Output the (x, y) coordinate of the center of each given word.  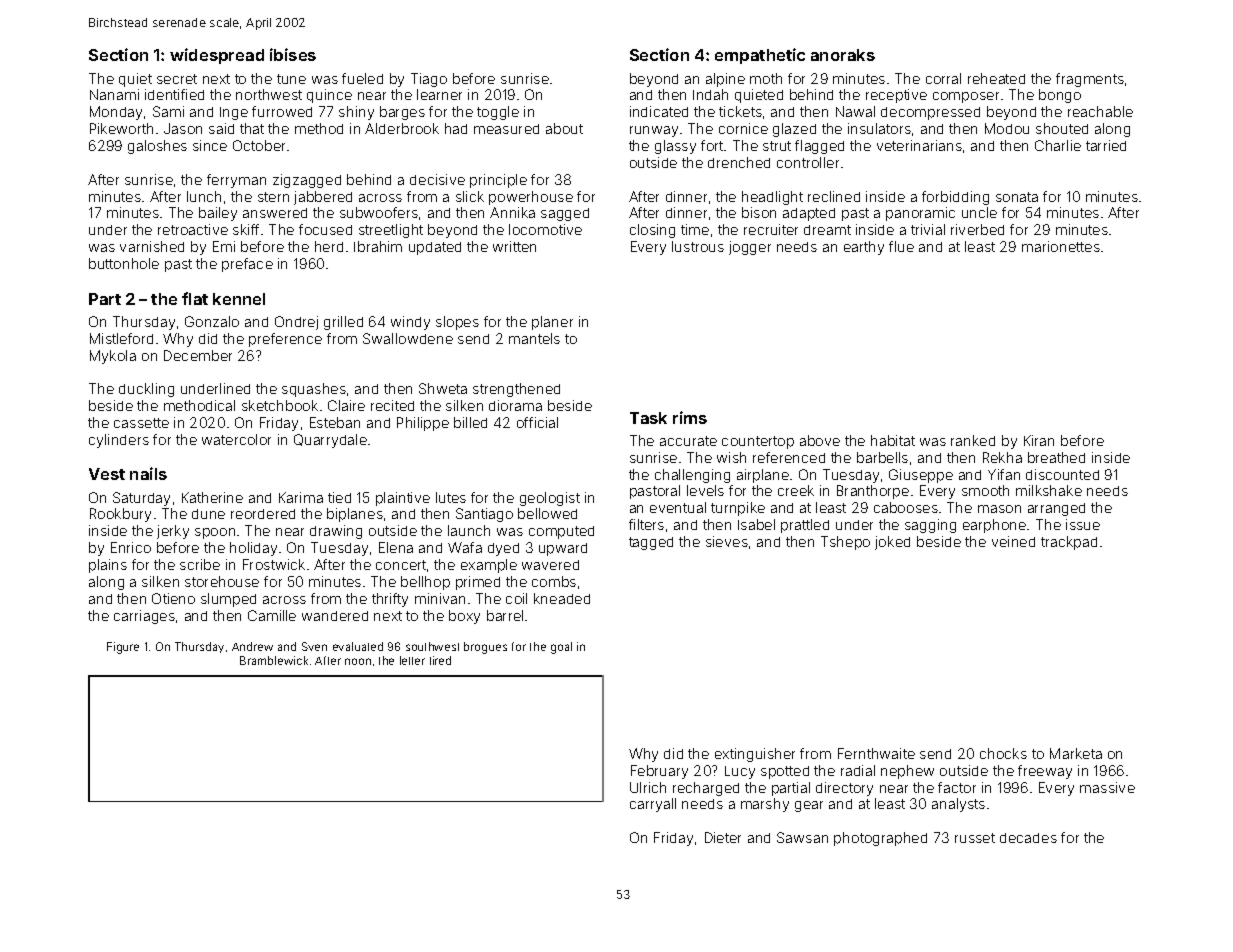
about (564, 128)
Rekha (1002, 457)
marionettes (1061, 246)
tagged (651, 543)
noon (358, 661)
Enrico (131, 547)
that (252, 128)
